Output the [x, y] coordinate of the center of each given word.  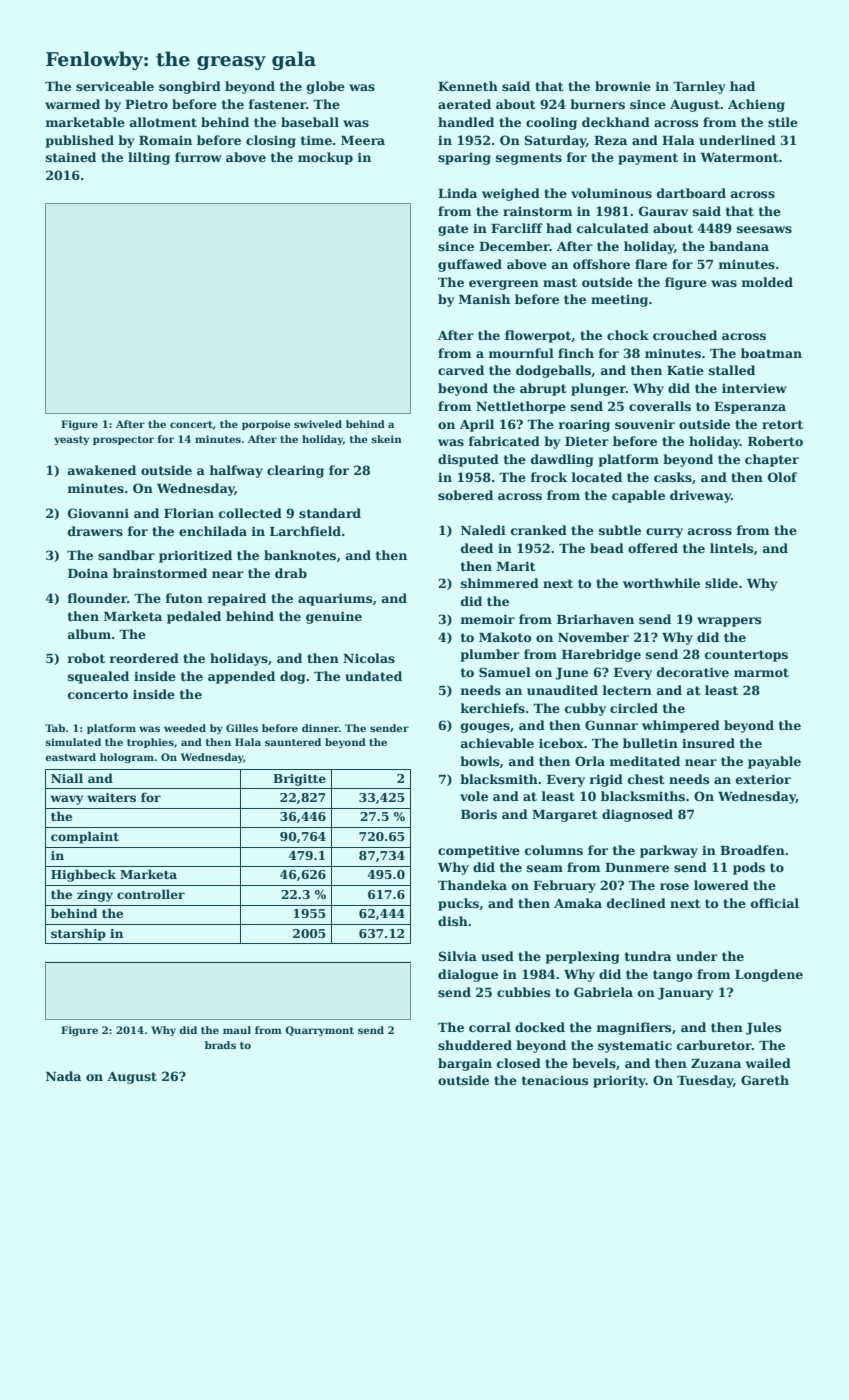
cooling [551, 123]
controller [151, 894]
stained [71, 157]
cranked [539, 530]
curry [664, 533]
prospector [123, 440]
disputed [468, 460]
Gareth [765, 1080]
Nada [63, 1076]
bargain [465, 1064]
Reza [610, 140]
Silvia [458, 956]
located [597, 477]
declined [636, 903]
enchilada [213, 531]
